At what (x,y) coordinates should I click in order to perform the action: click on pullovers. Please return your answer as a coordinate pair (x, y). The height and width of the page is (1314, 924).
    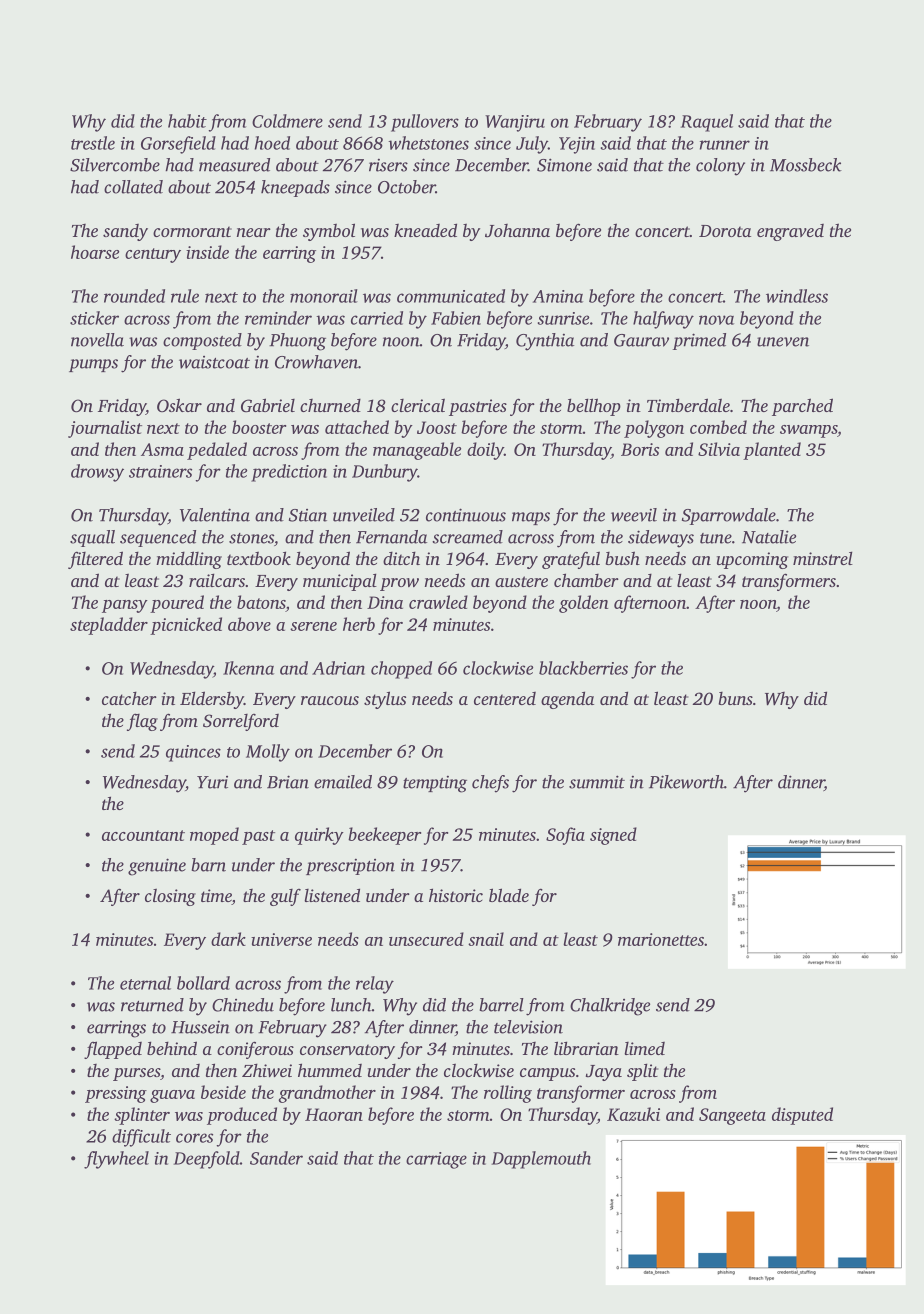
    Looking at the image, I should click on (425, 123).
